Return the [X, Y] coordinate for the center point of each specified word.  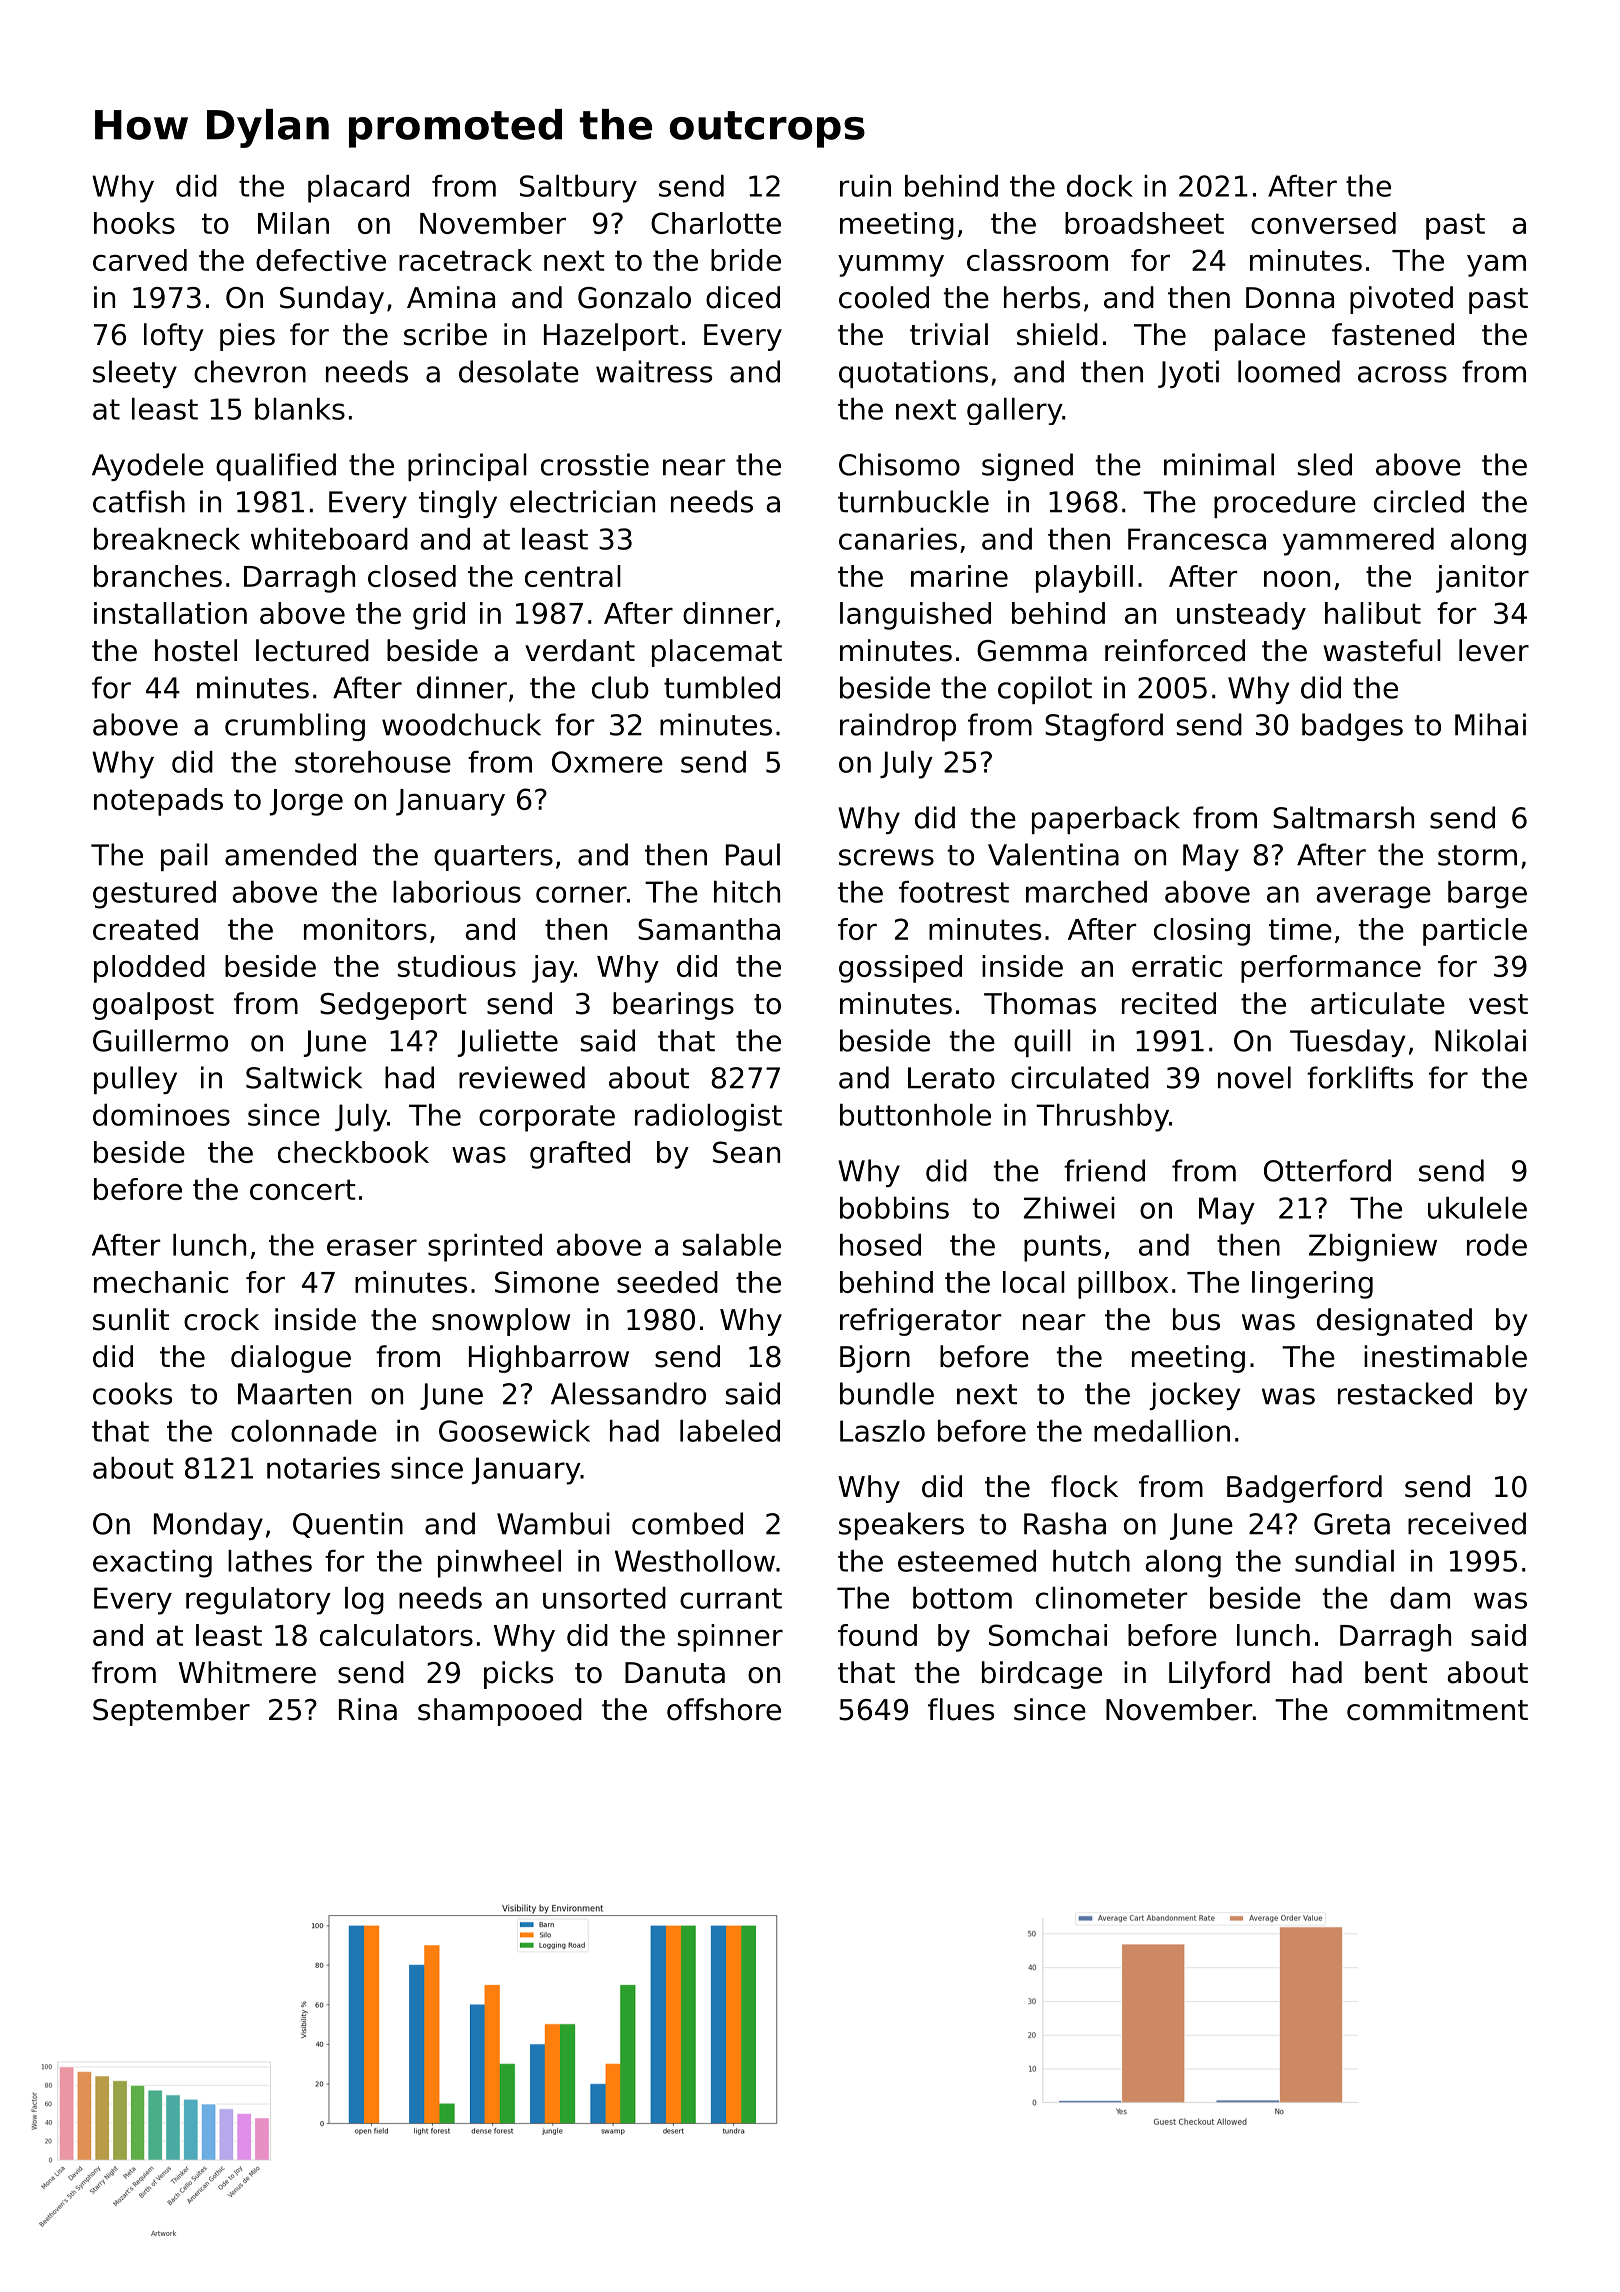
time [1300, 929]
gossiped [900, 969]
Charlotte [716, 223]
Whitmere [247, 1672]
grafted [580, 1155]
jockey [1194, 1396]
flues [961, 1709]
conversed [1323, 223]
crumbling [295, 727]
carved [140, 260]
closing [1202, 932]
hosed [880, 1245]
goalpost [153, 1006]
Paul [753, 854]
